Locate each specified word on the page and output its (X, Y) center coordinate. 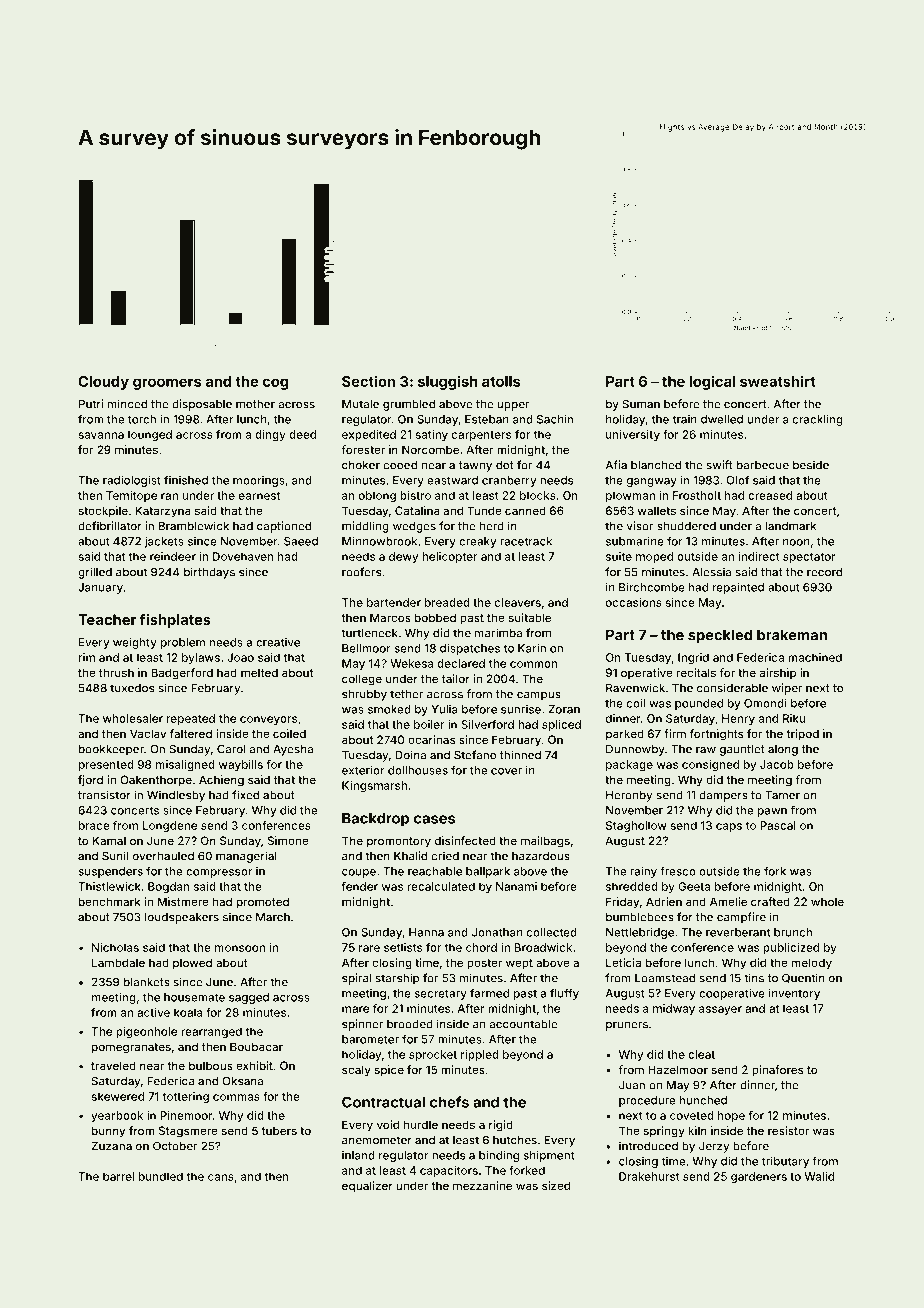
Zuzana (111, 1146)
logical (712, 382)
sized (556, 1185)
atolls (501, 381)
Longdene (170, 826)
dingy (270, 436)
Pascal (778, 825)
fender (360, 886)
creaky (477, 542)
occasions (634, 602)
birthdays (209, 573)
